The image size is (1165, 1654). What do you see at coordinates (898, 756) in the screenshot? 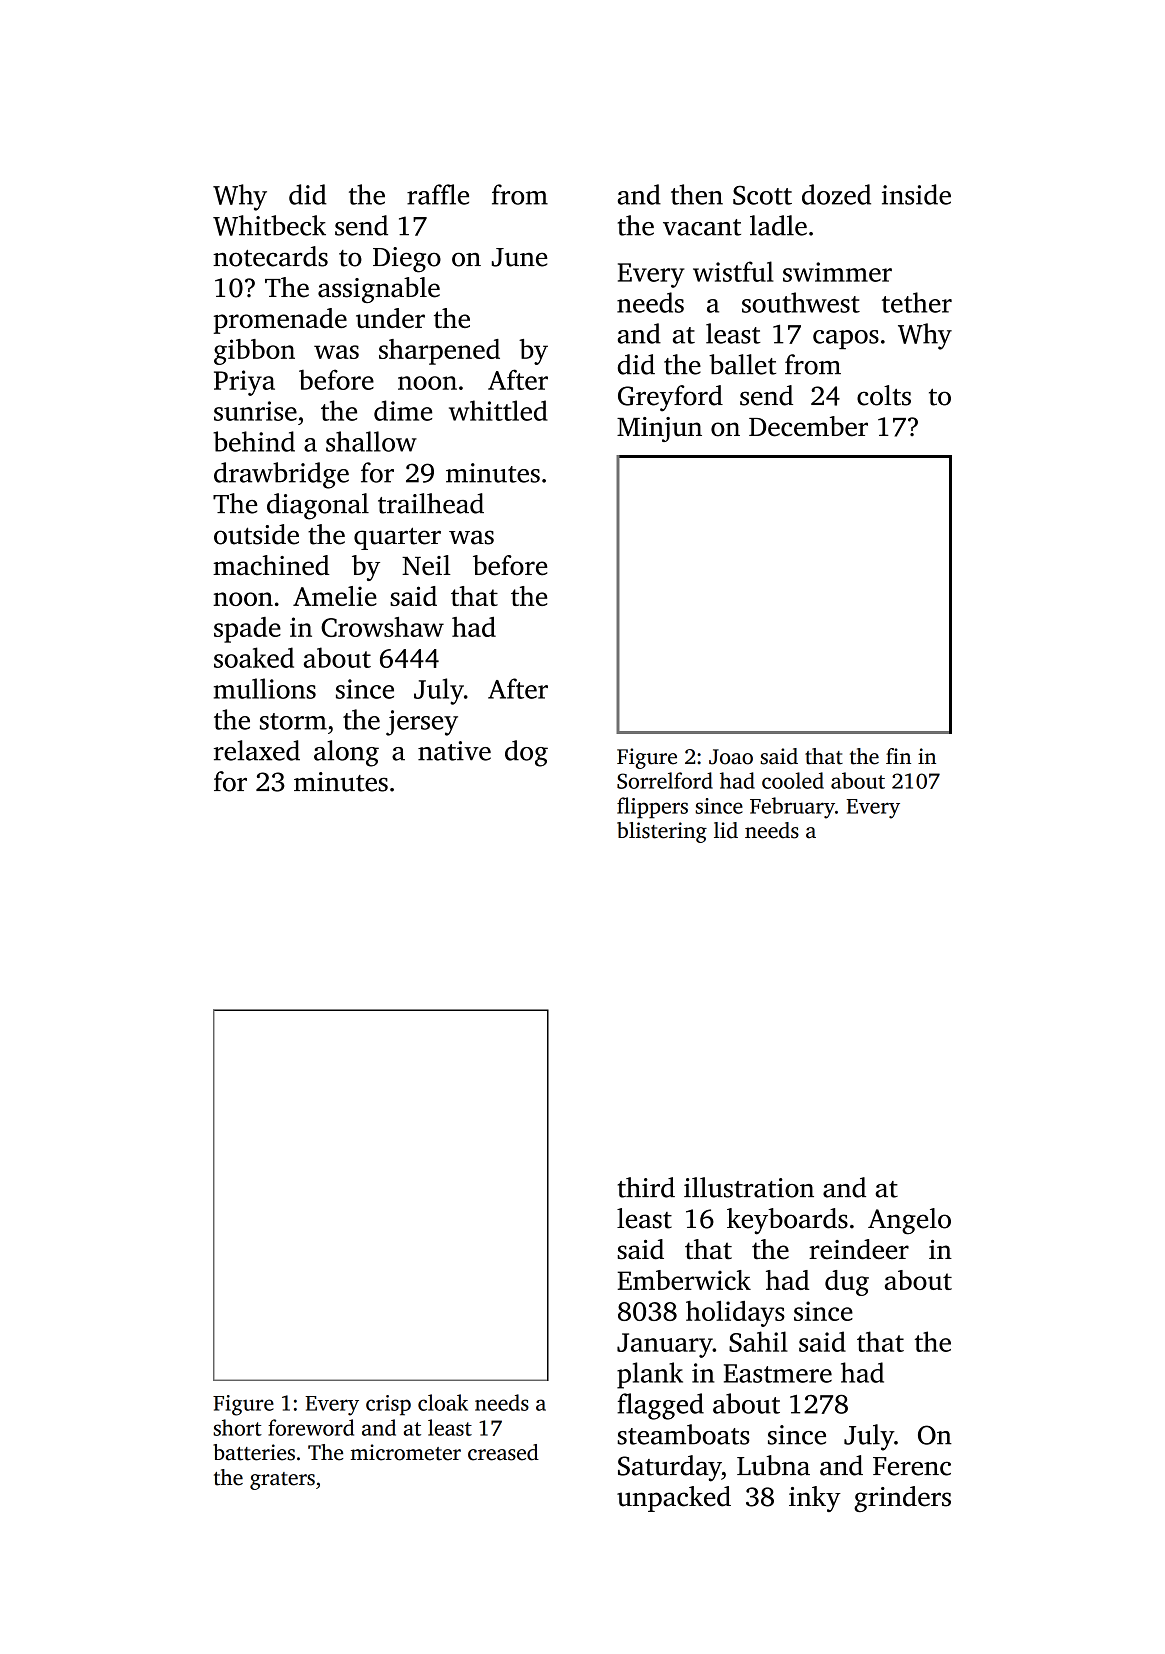
I see `fin` at bounding box center [898, 756].
